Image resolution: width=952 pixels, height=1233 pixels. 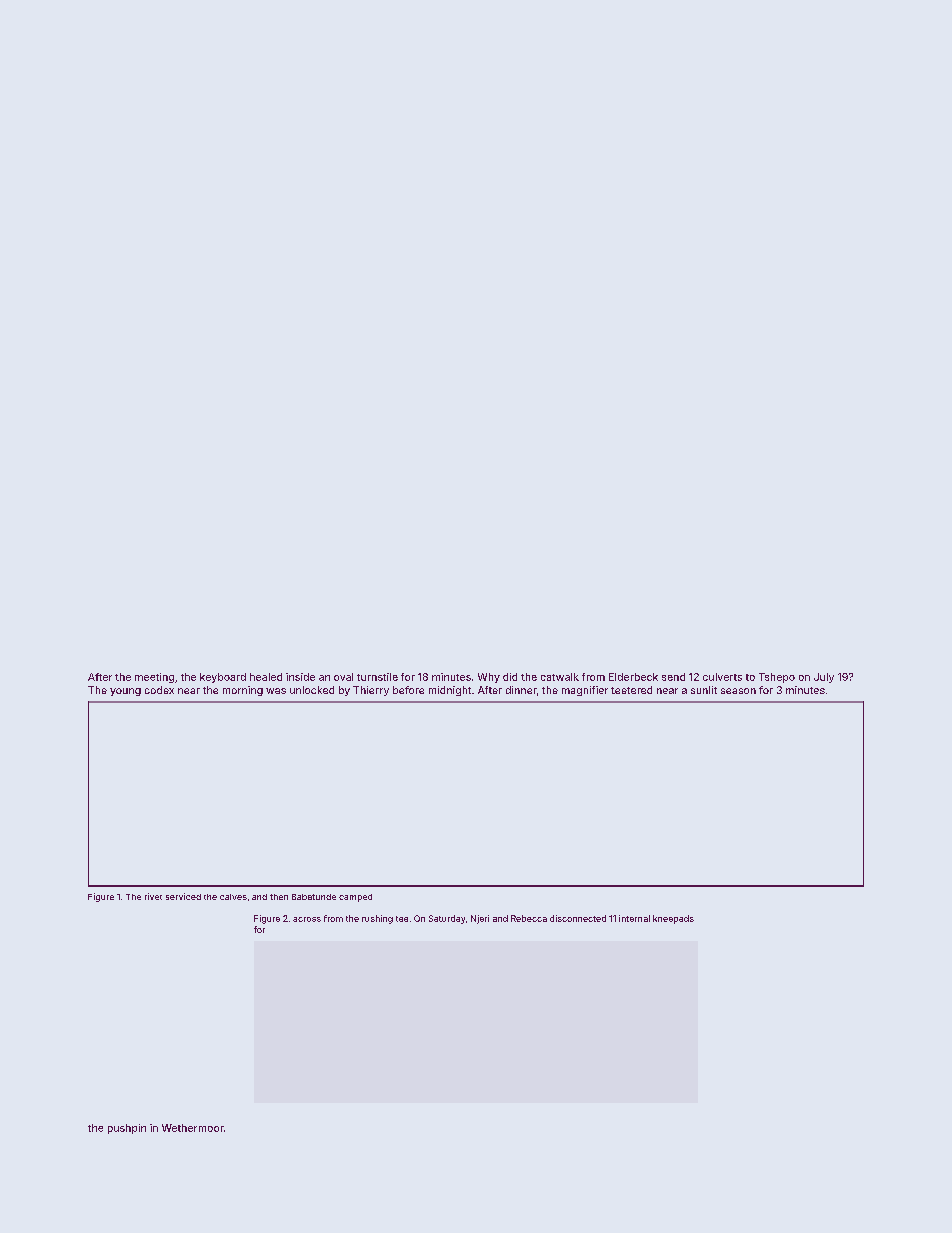 I want to click on was, so click(x=276, y=691).
